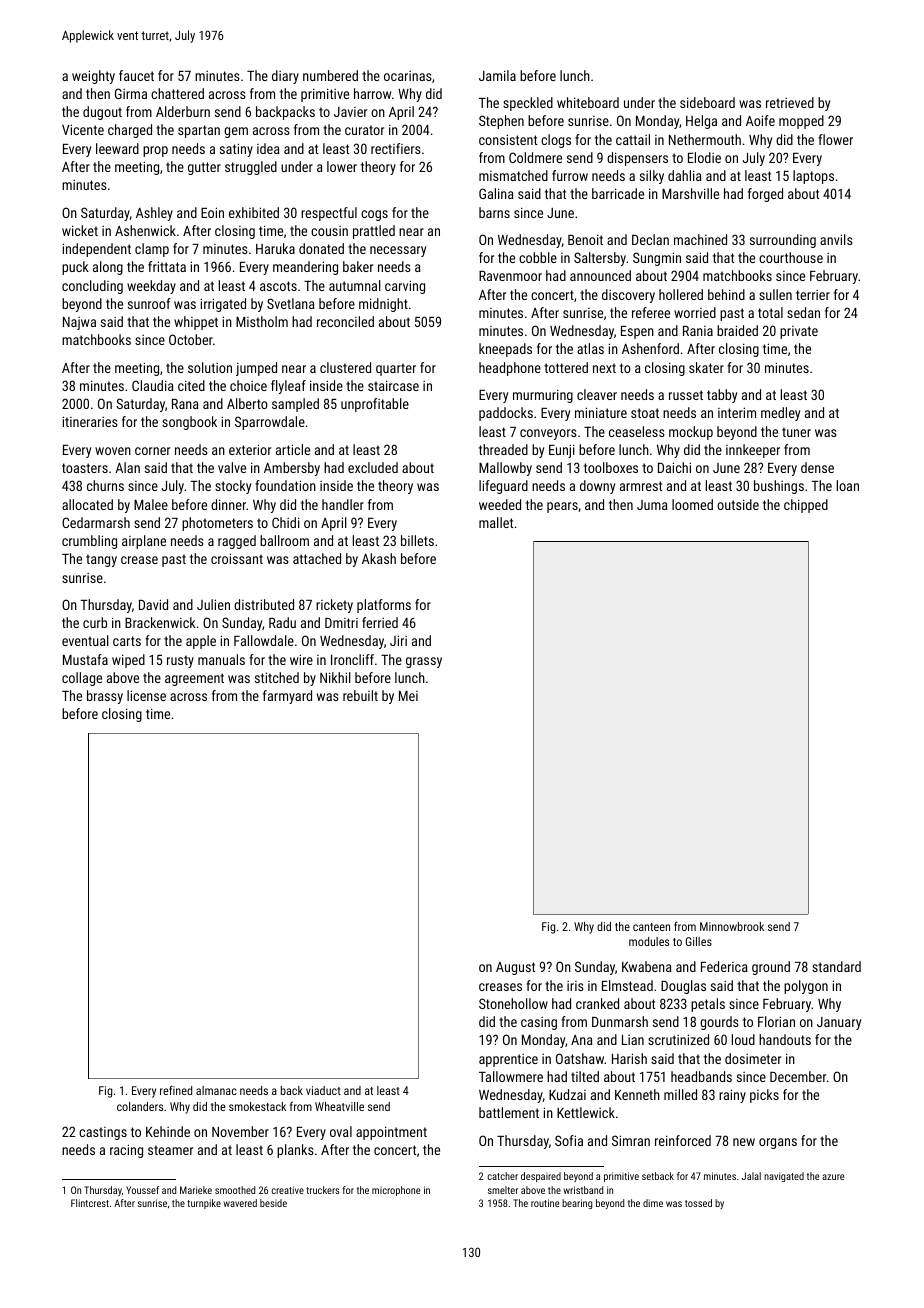  I want to click on retrieved, so click(790, 102).
